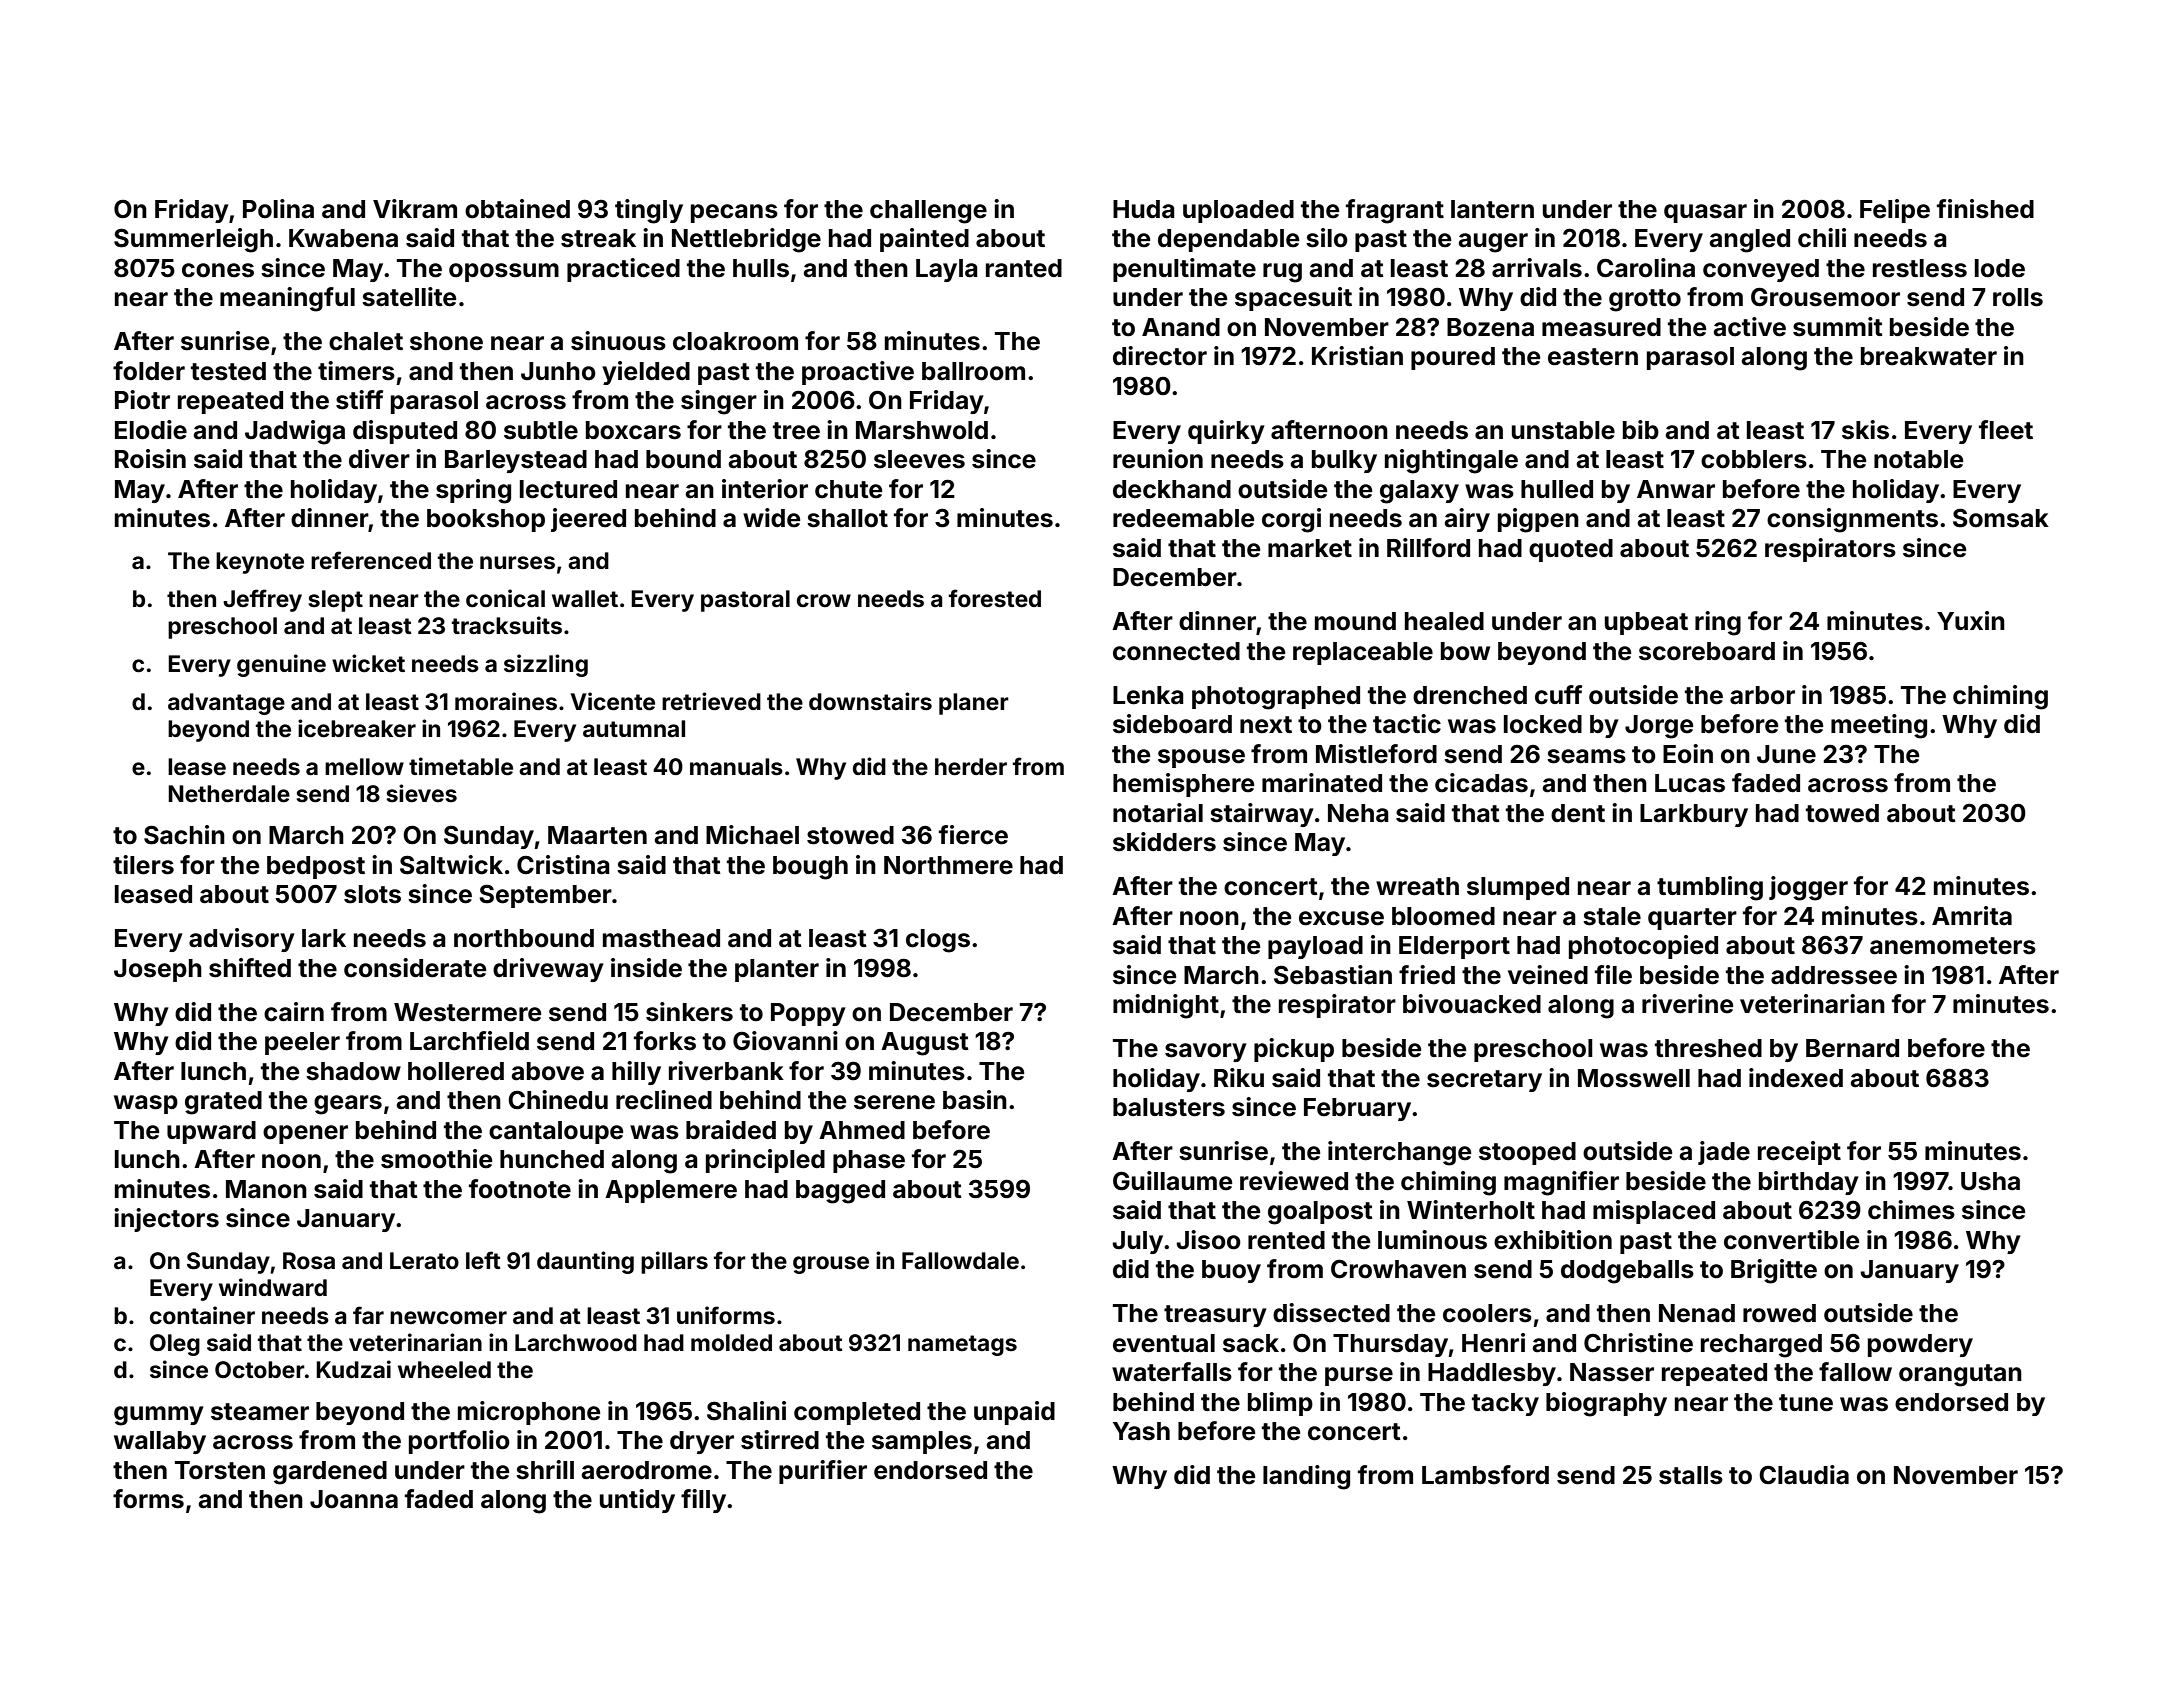 The width and height of the screenshot is (2178, 1683). What do you see at coordinates (1920, 1345) in the screenshot?
I see `powdery` at bounding box center [1920, 1345].
